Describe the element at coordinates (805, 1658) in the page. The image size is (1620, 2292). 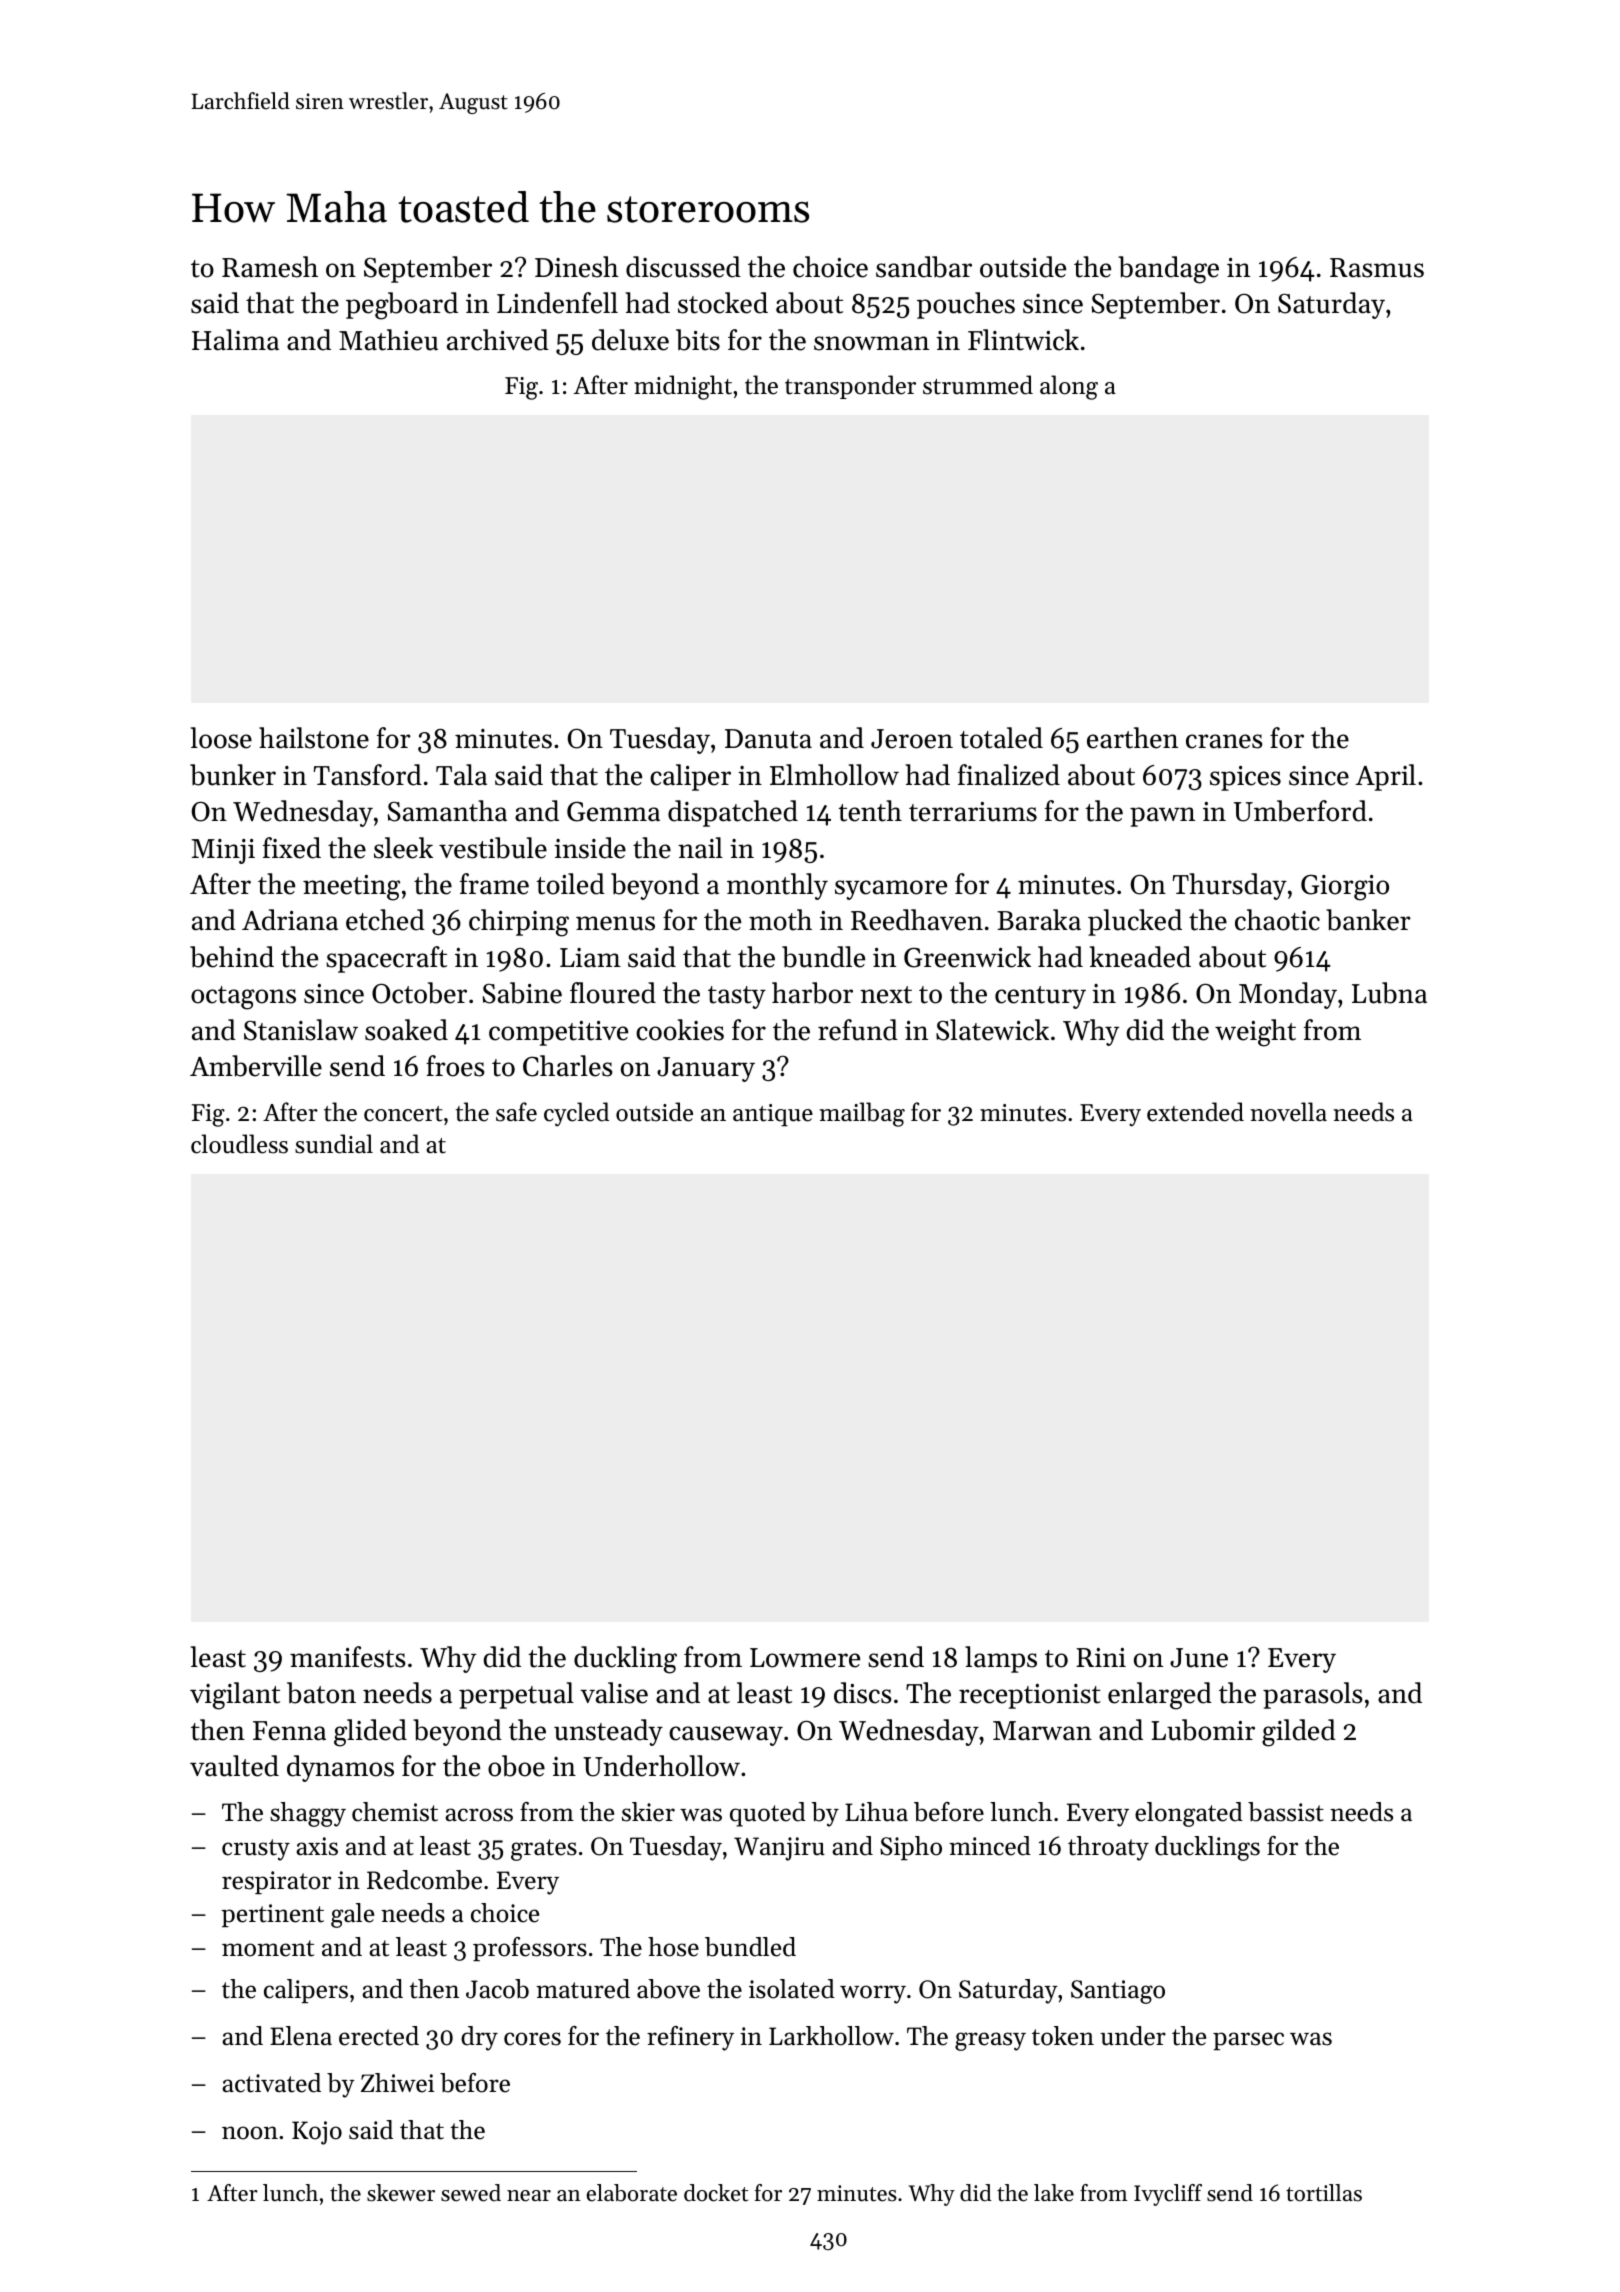
I see `Lowmere` at that location.
